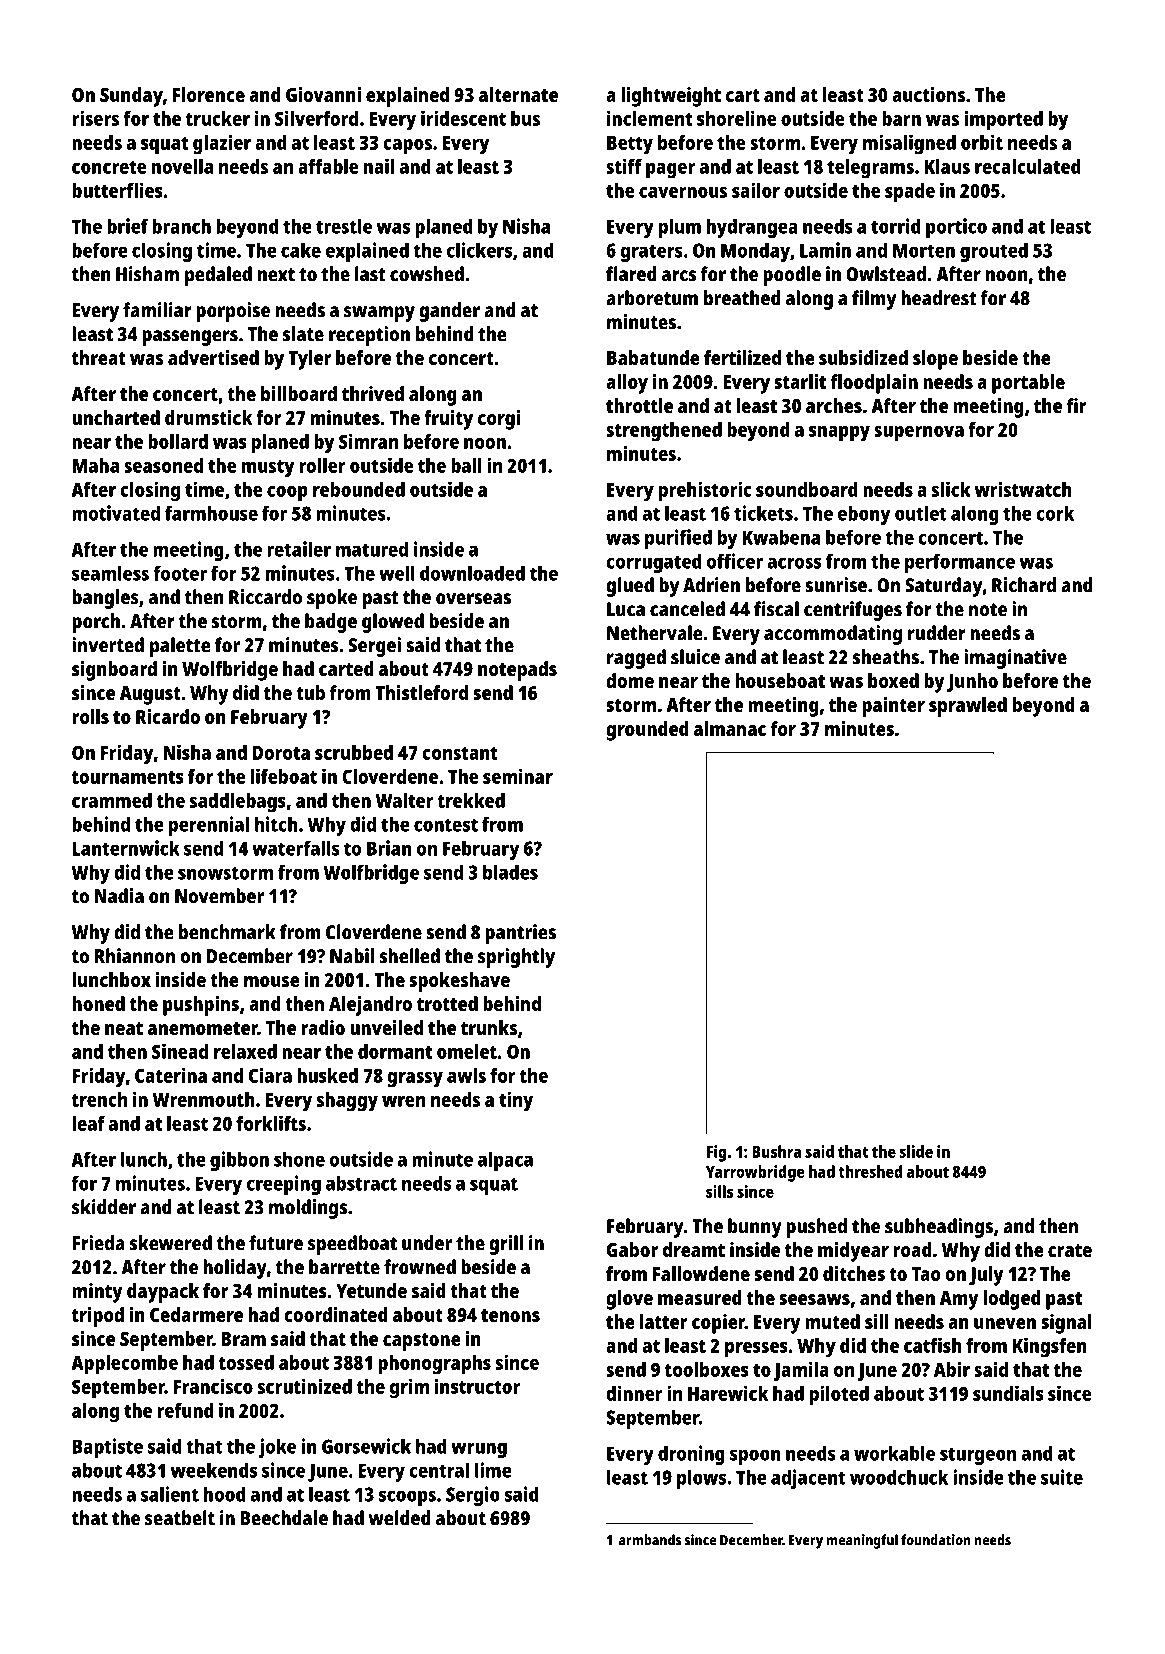 This screenshot has height=1654, width=1165. What do you see at coordinates (870, 169) in the screenshot?
I see `telegrams` at bounding box center [870, 169].
